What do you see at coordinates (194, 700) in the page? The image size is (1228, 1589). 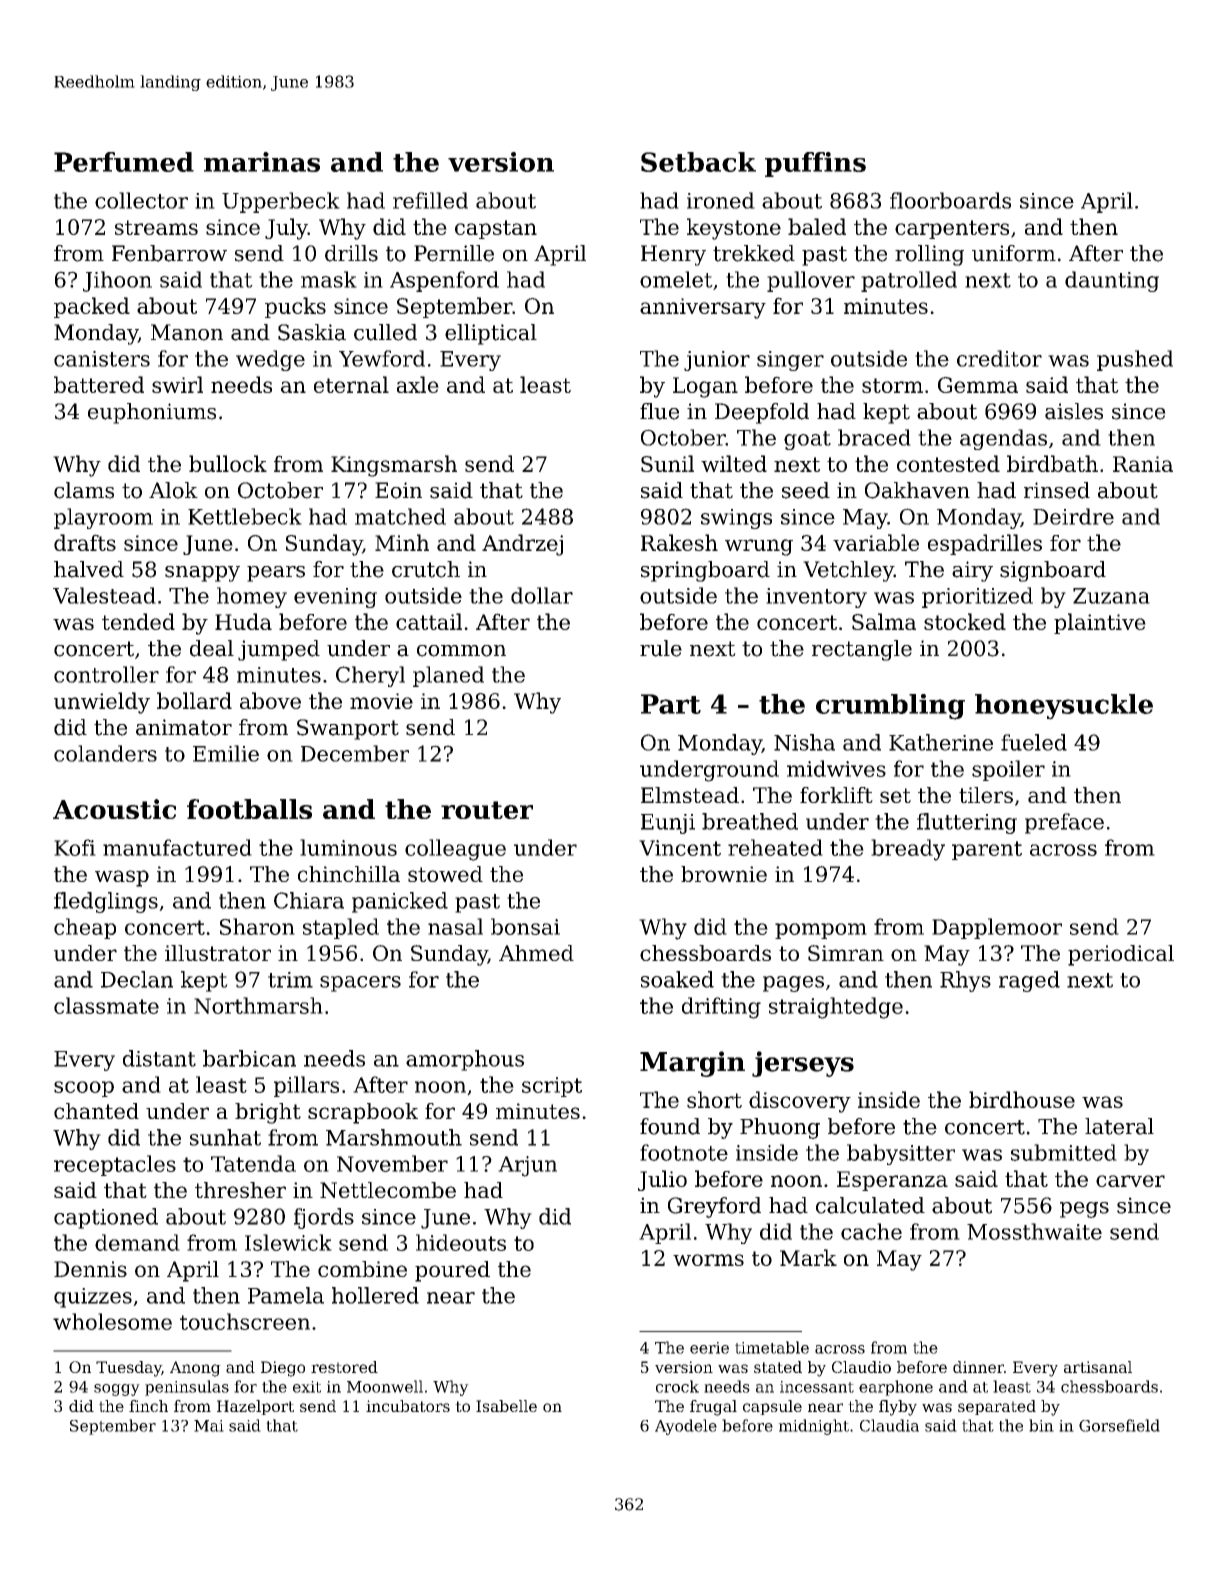 I see `bollard` at bounding box center [194, 700].
